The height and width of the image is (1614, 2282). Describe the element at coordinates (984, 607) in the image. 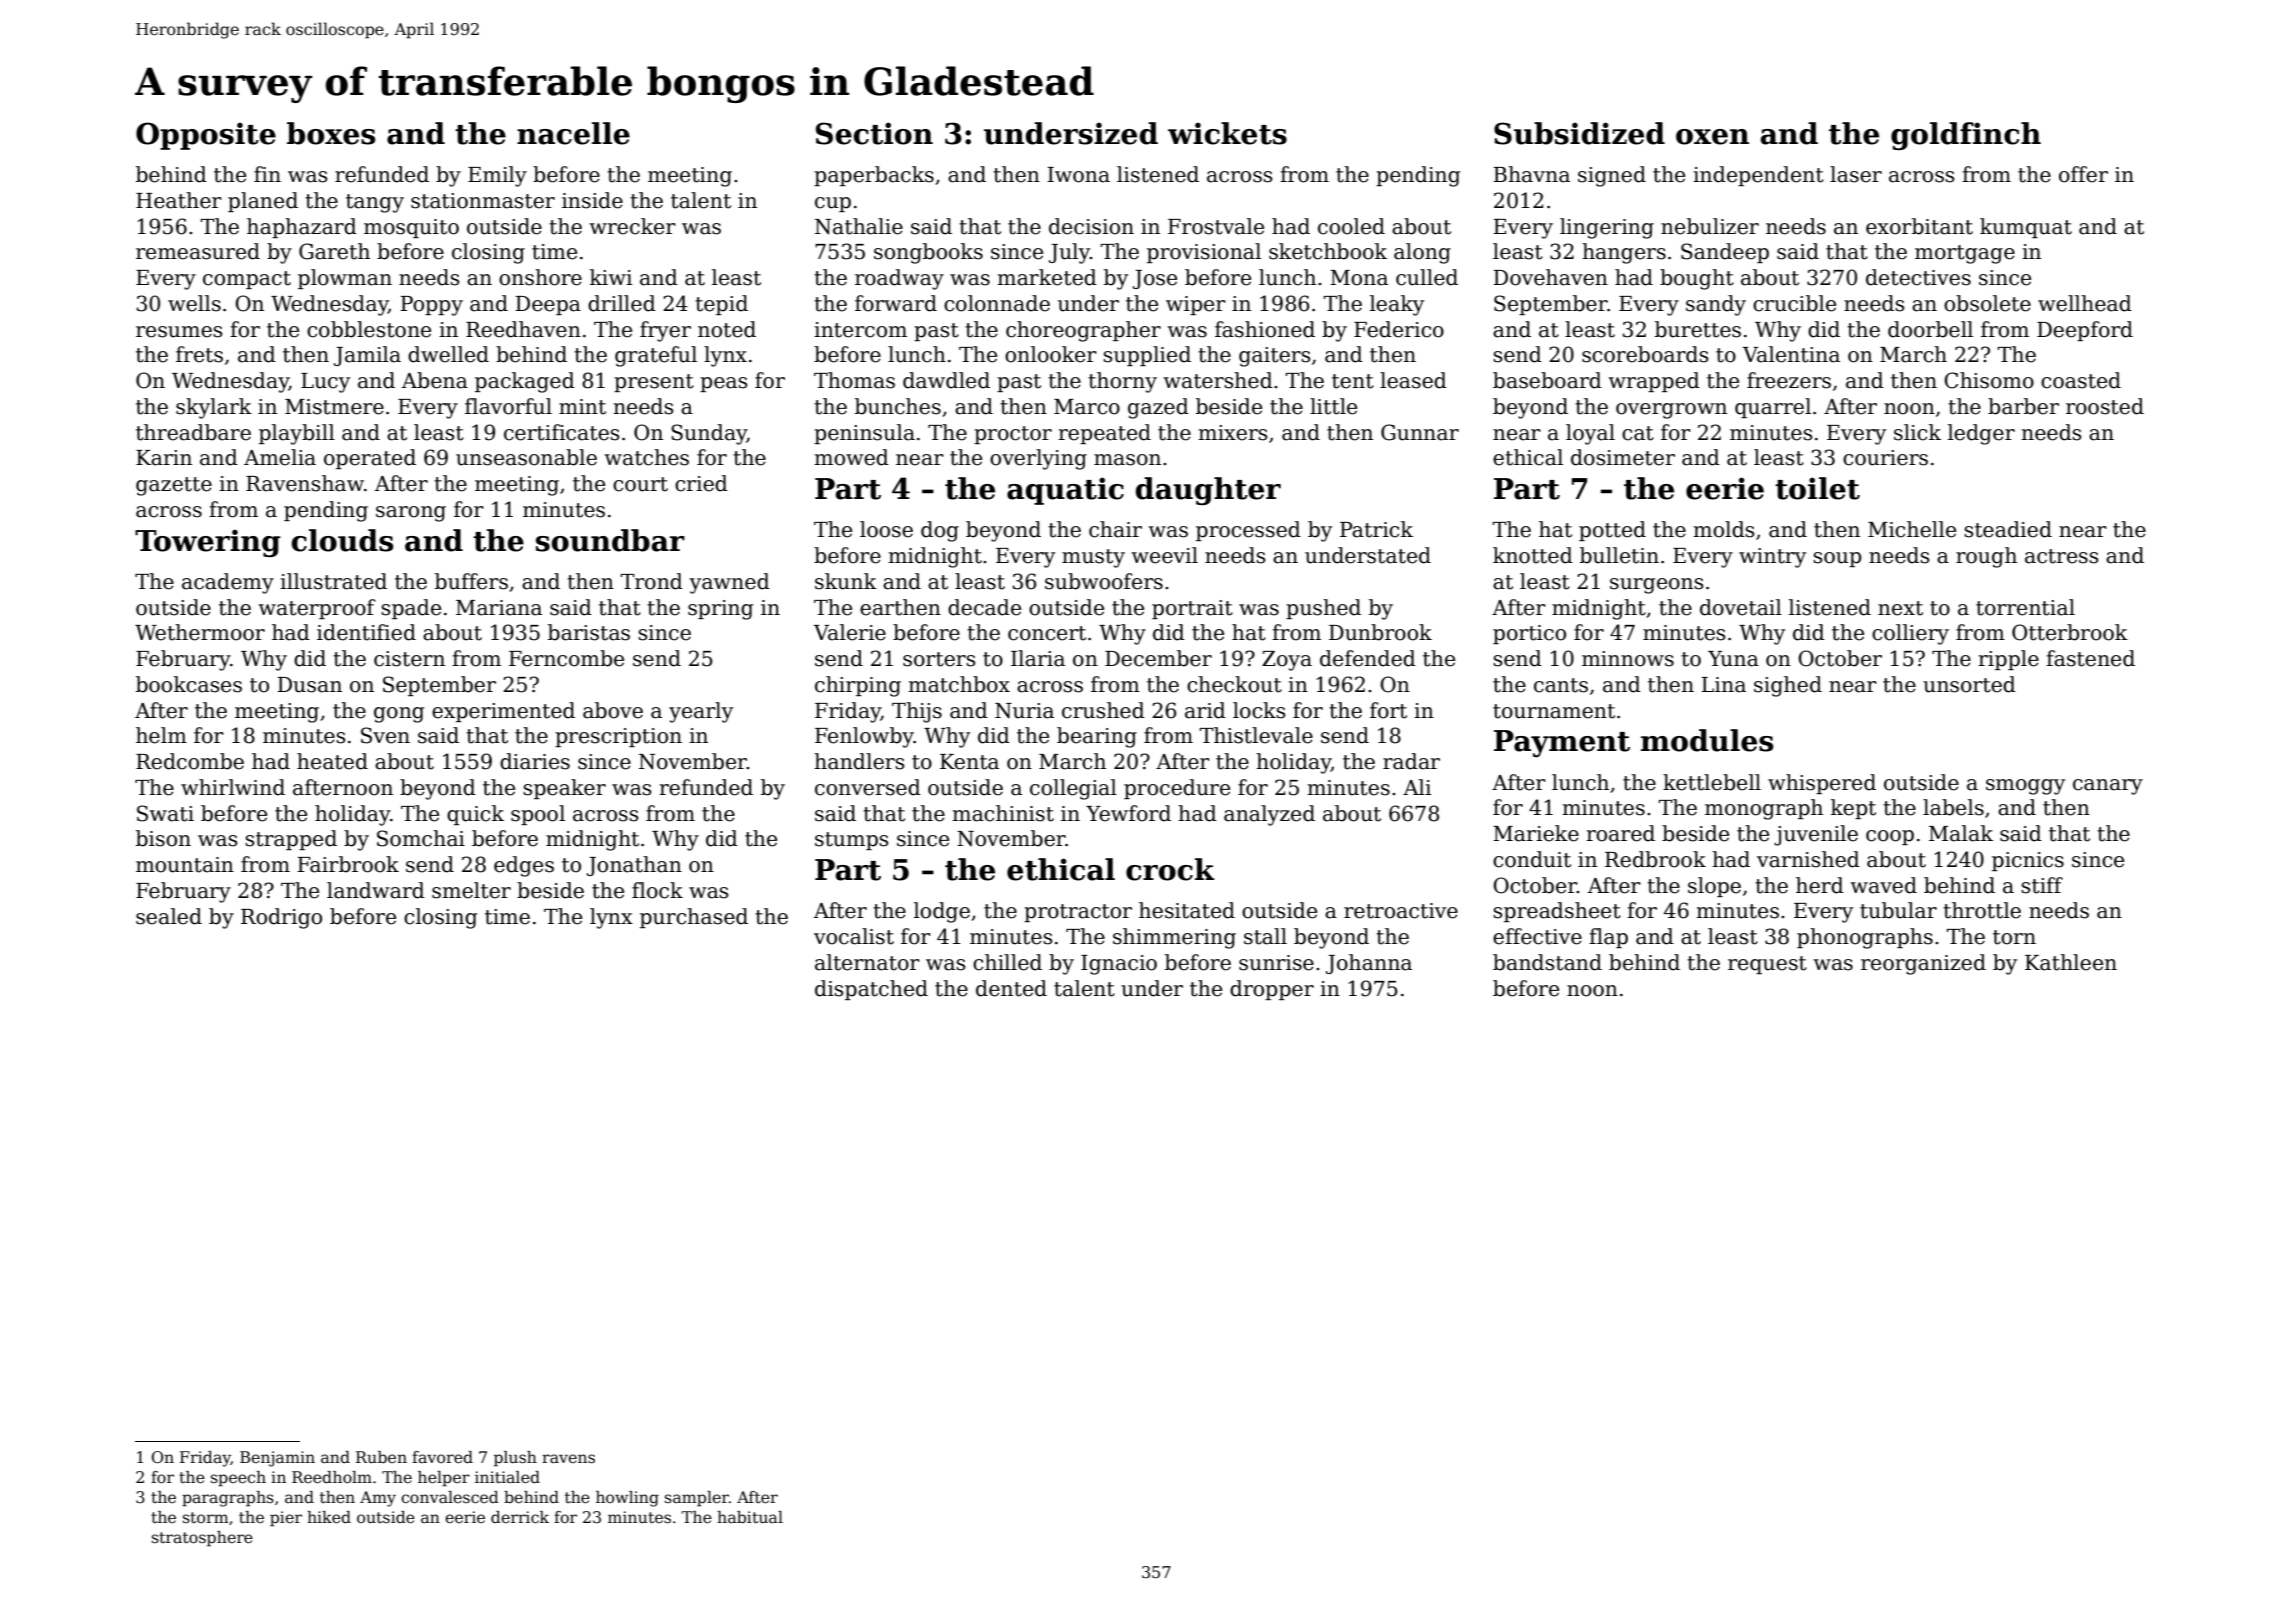

I see `decade` at that location.
